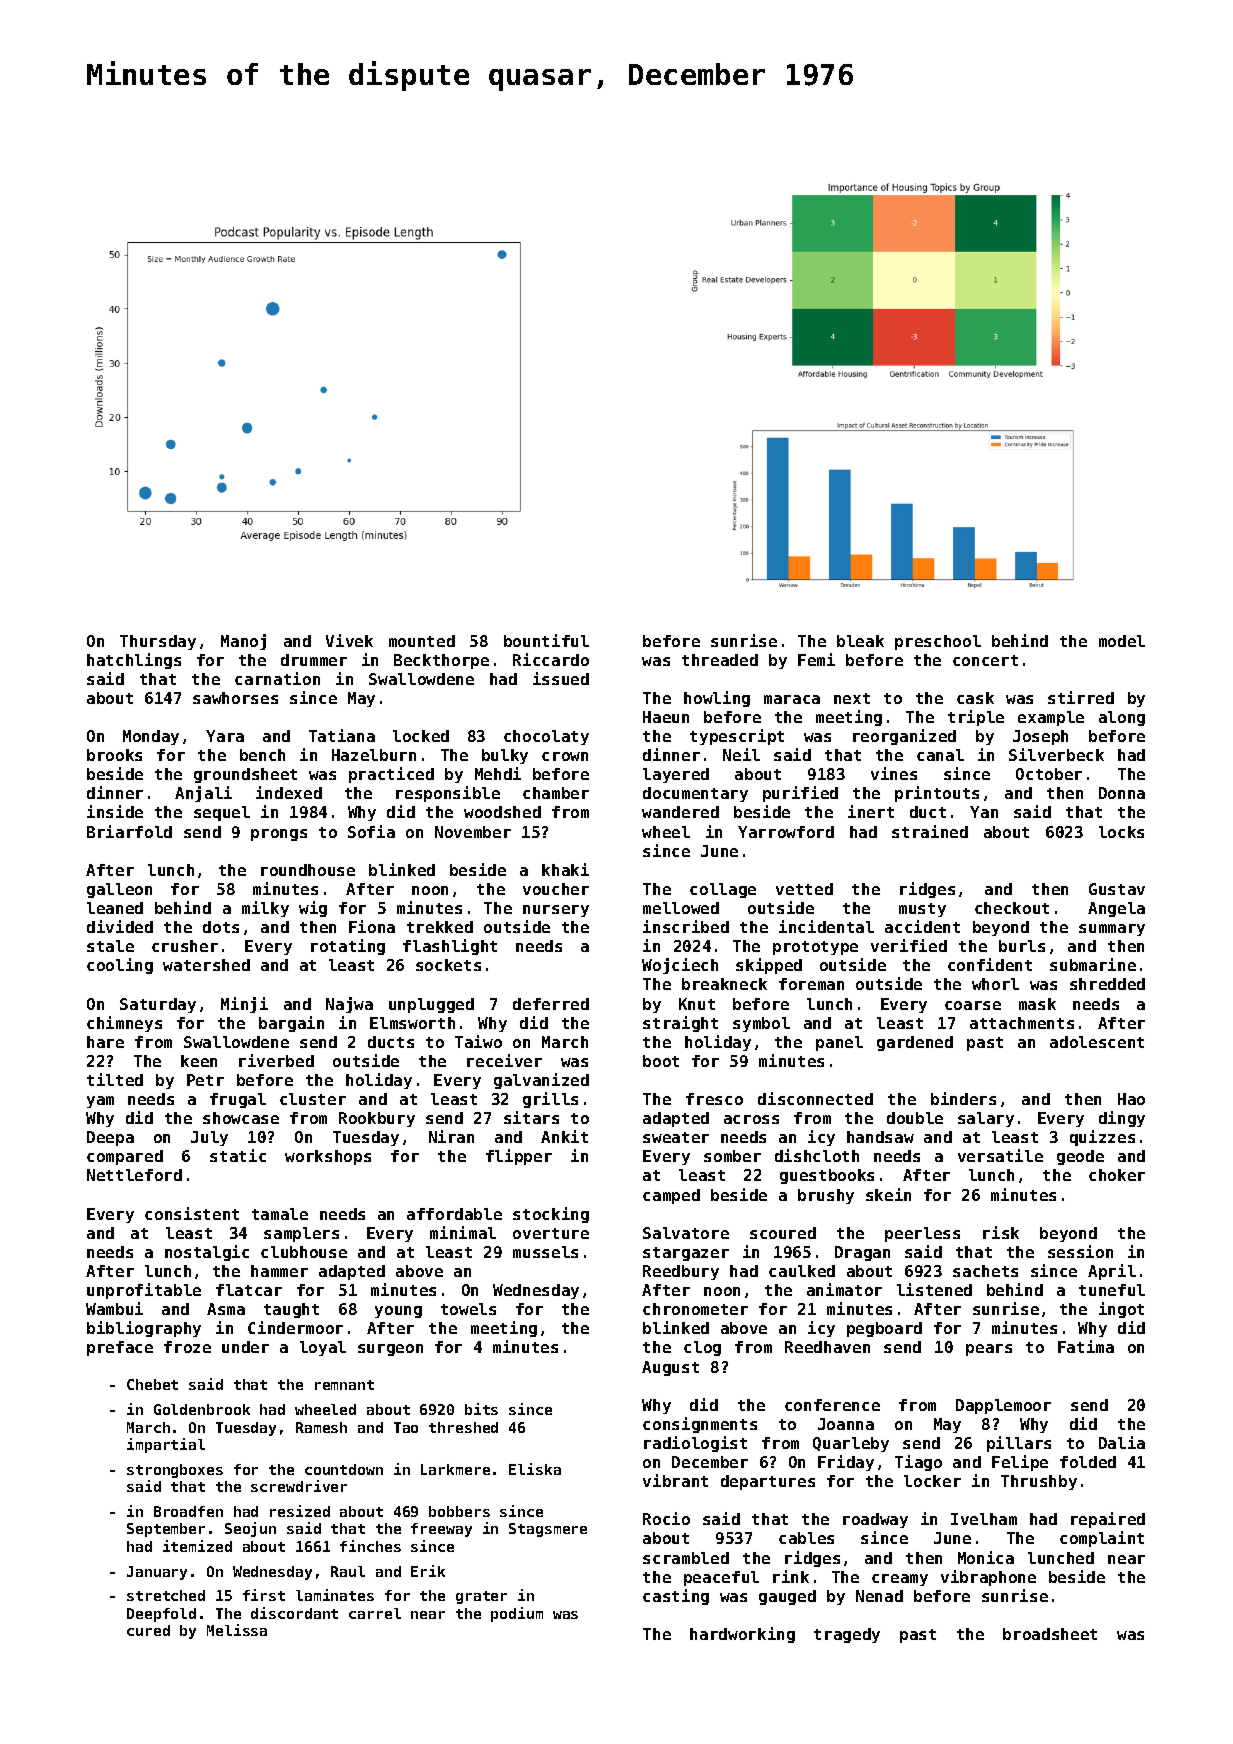  I want to click on hardworking, so click(742, 1635).
